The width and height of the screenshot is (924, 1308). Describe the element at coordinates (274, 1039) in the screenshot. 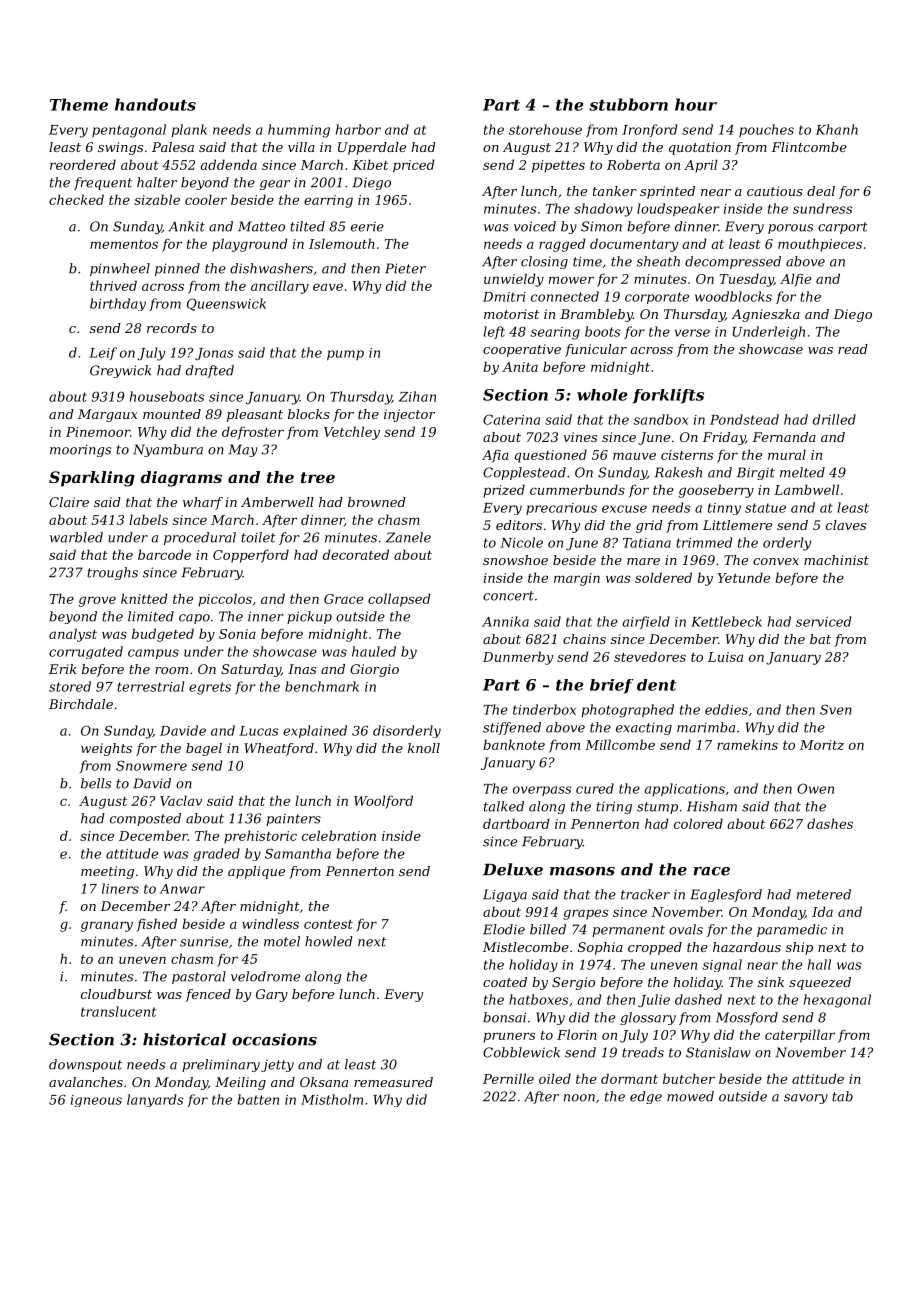

I see `occasions` at that location.
